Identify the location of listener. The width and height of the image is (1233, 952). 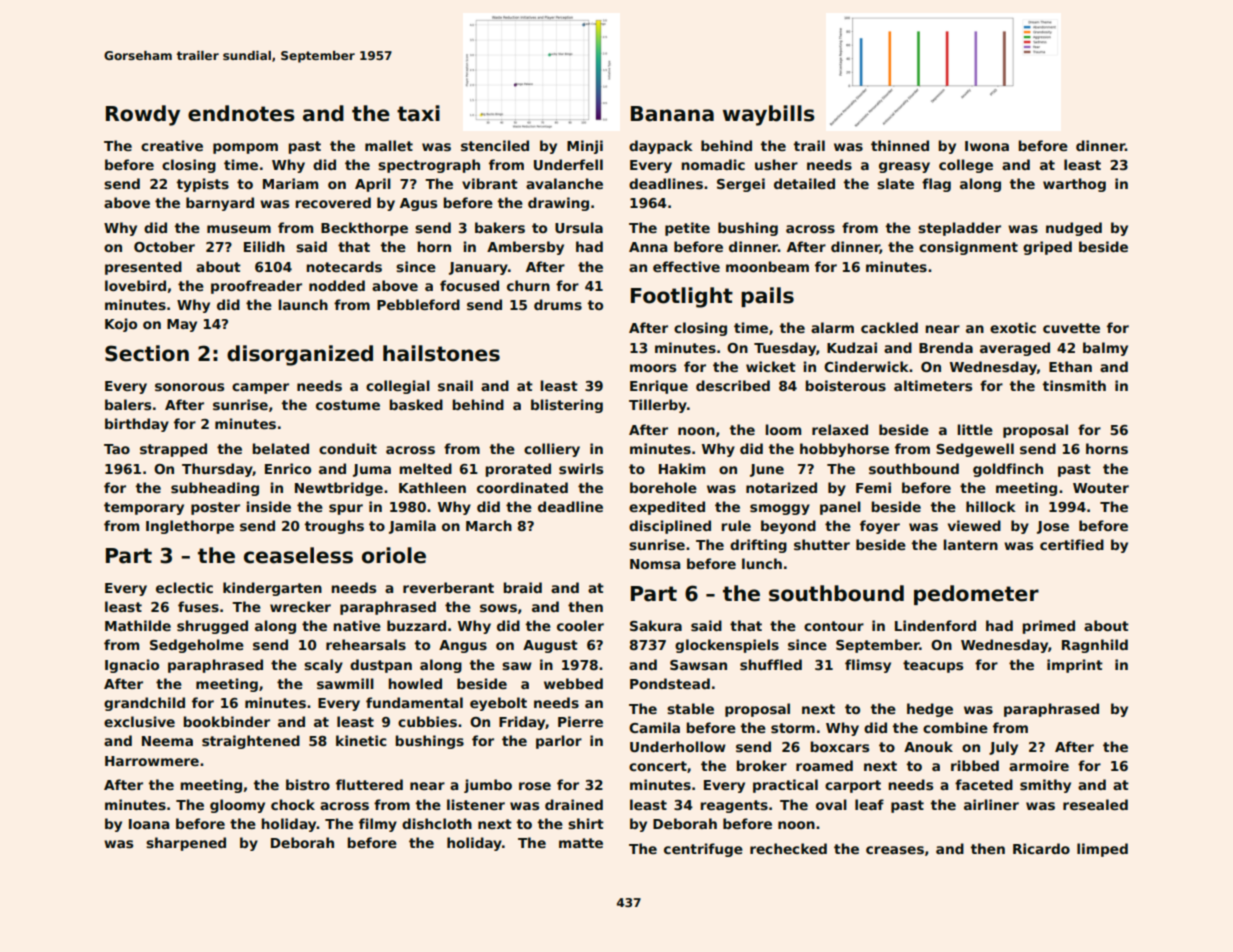
(476, 804).
